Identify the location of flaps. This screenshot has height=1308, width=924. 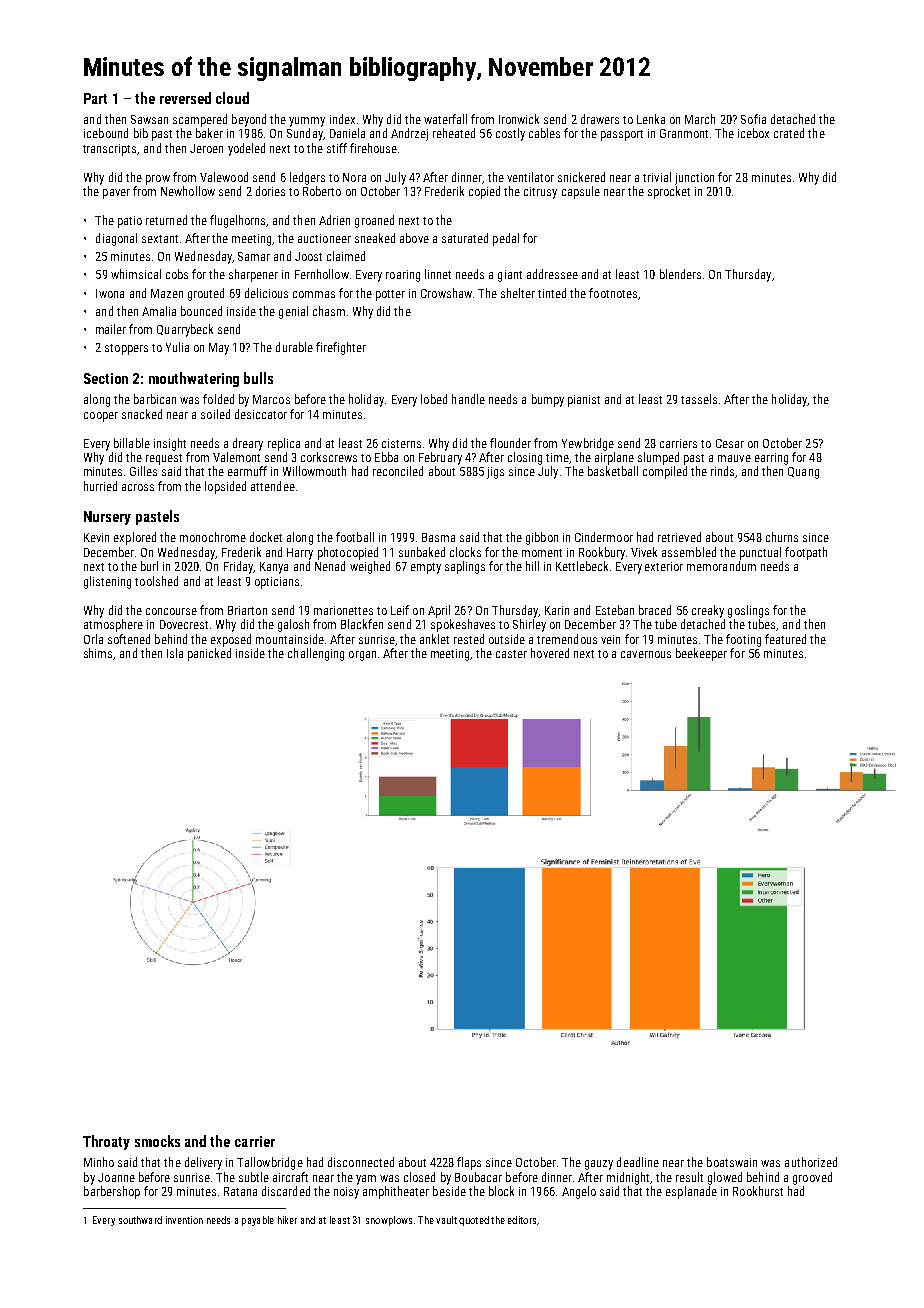
(469, 1163).
